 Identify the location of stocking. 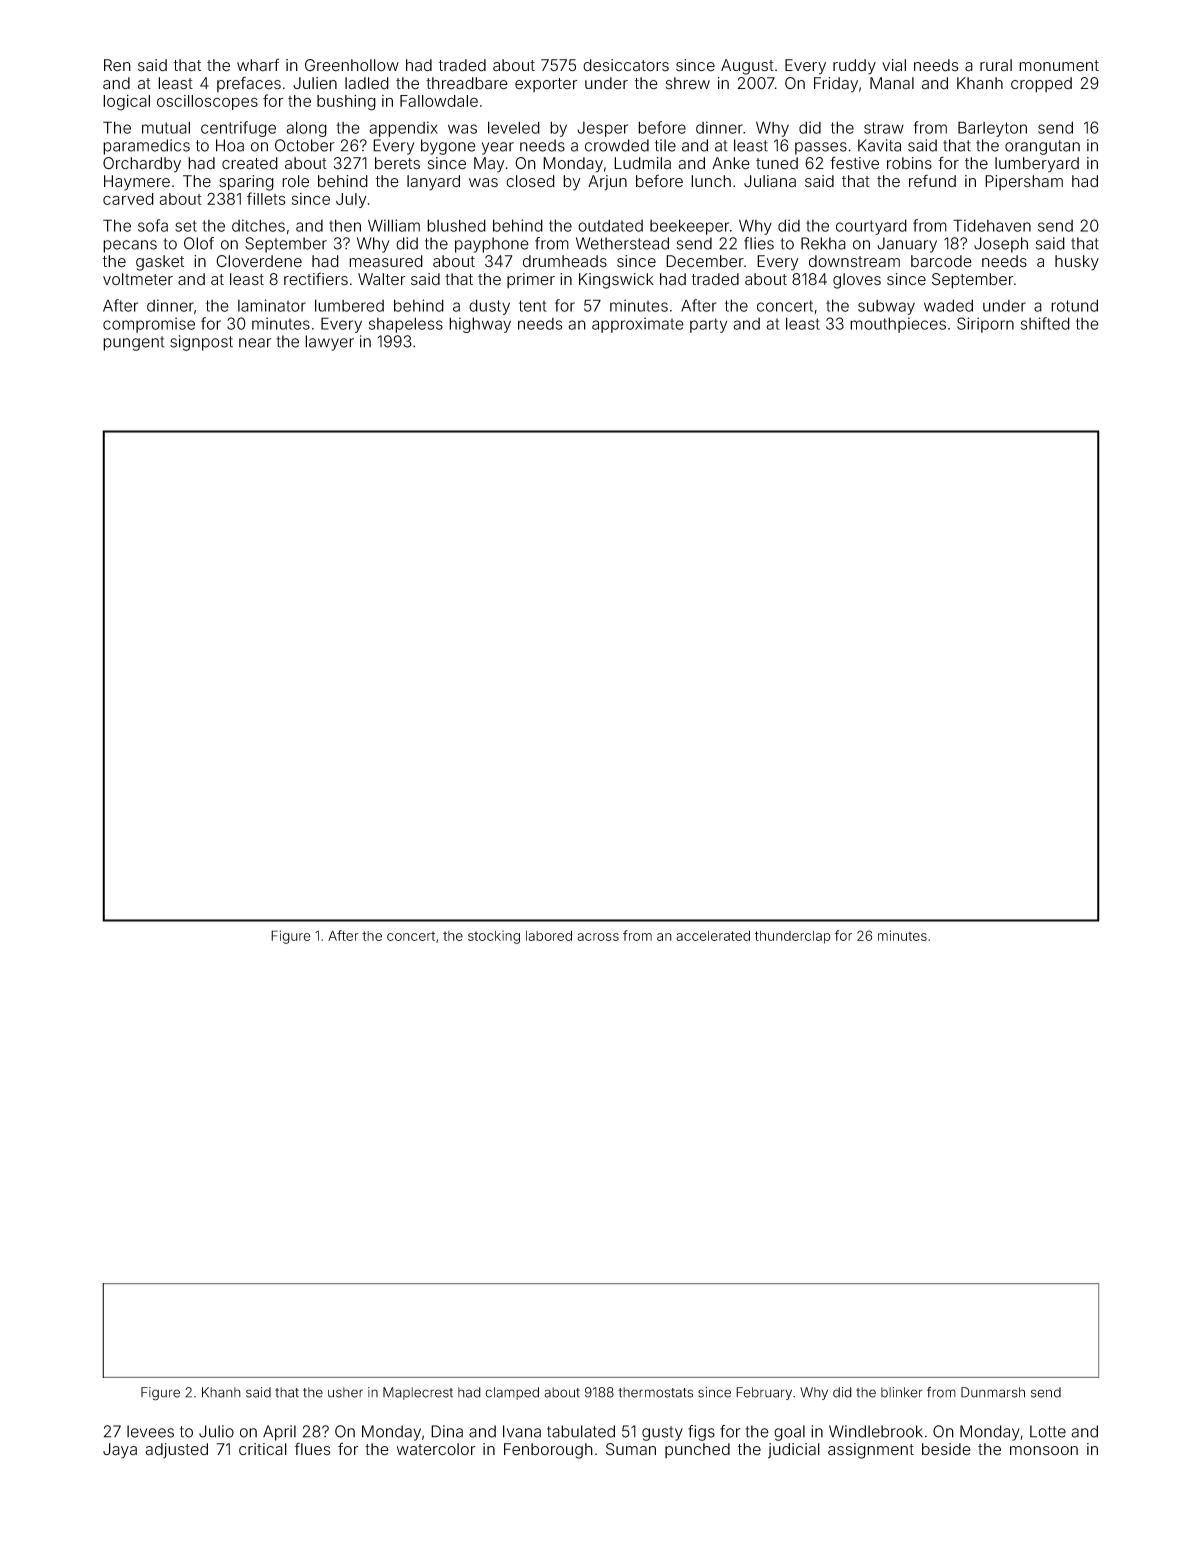
(494, 937).
